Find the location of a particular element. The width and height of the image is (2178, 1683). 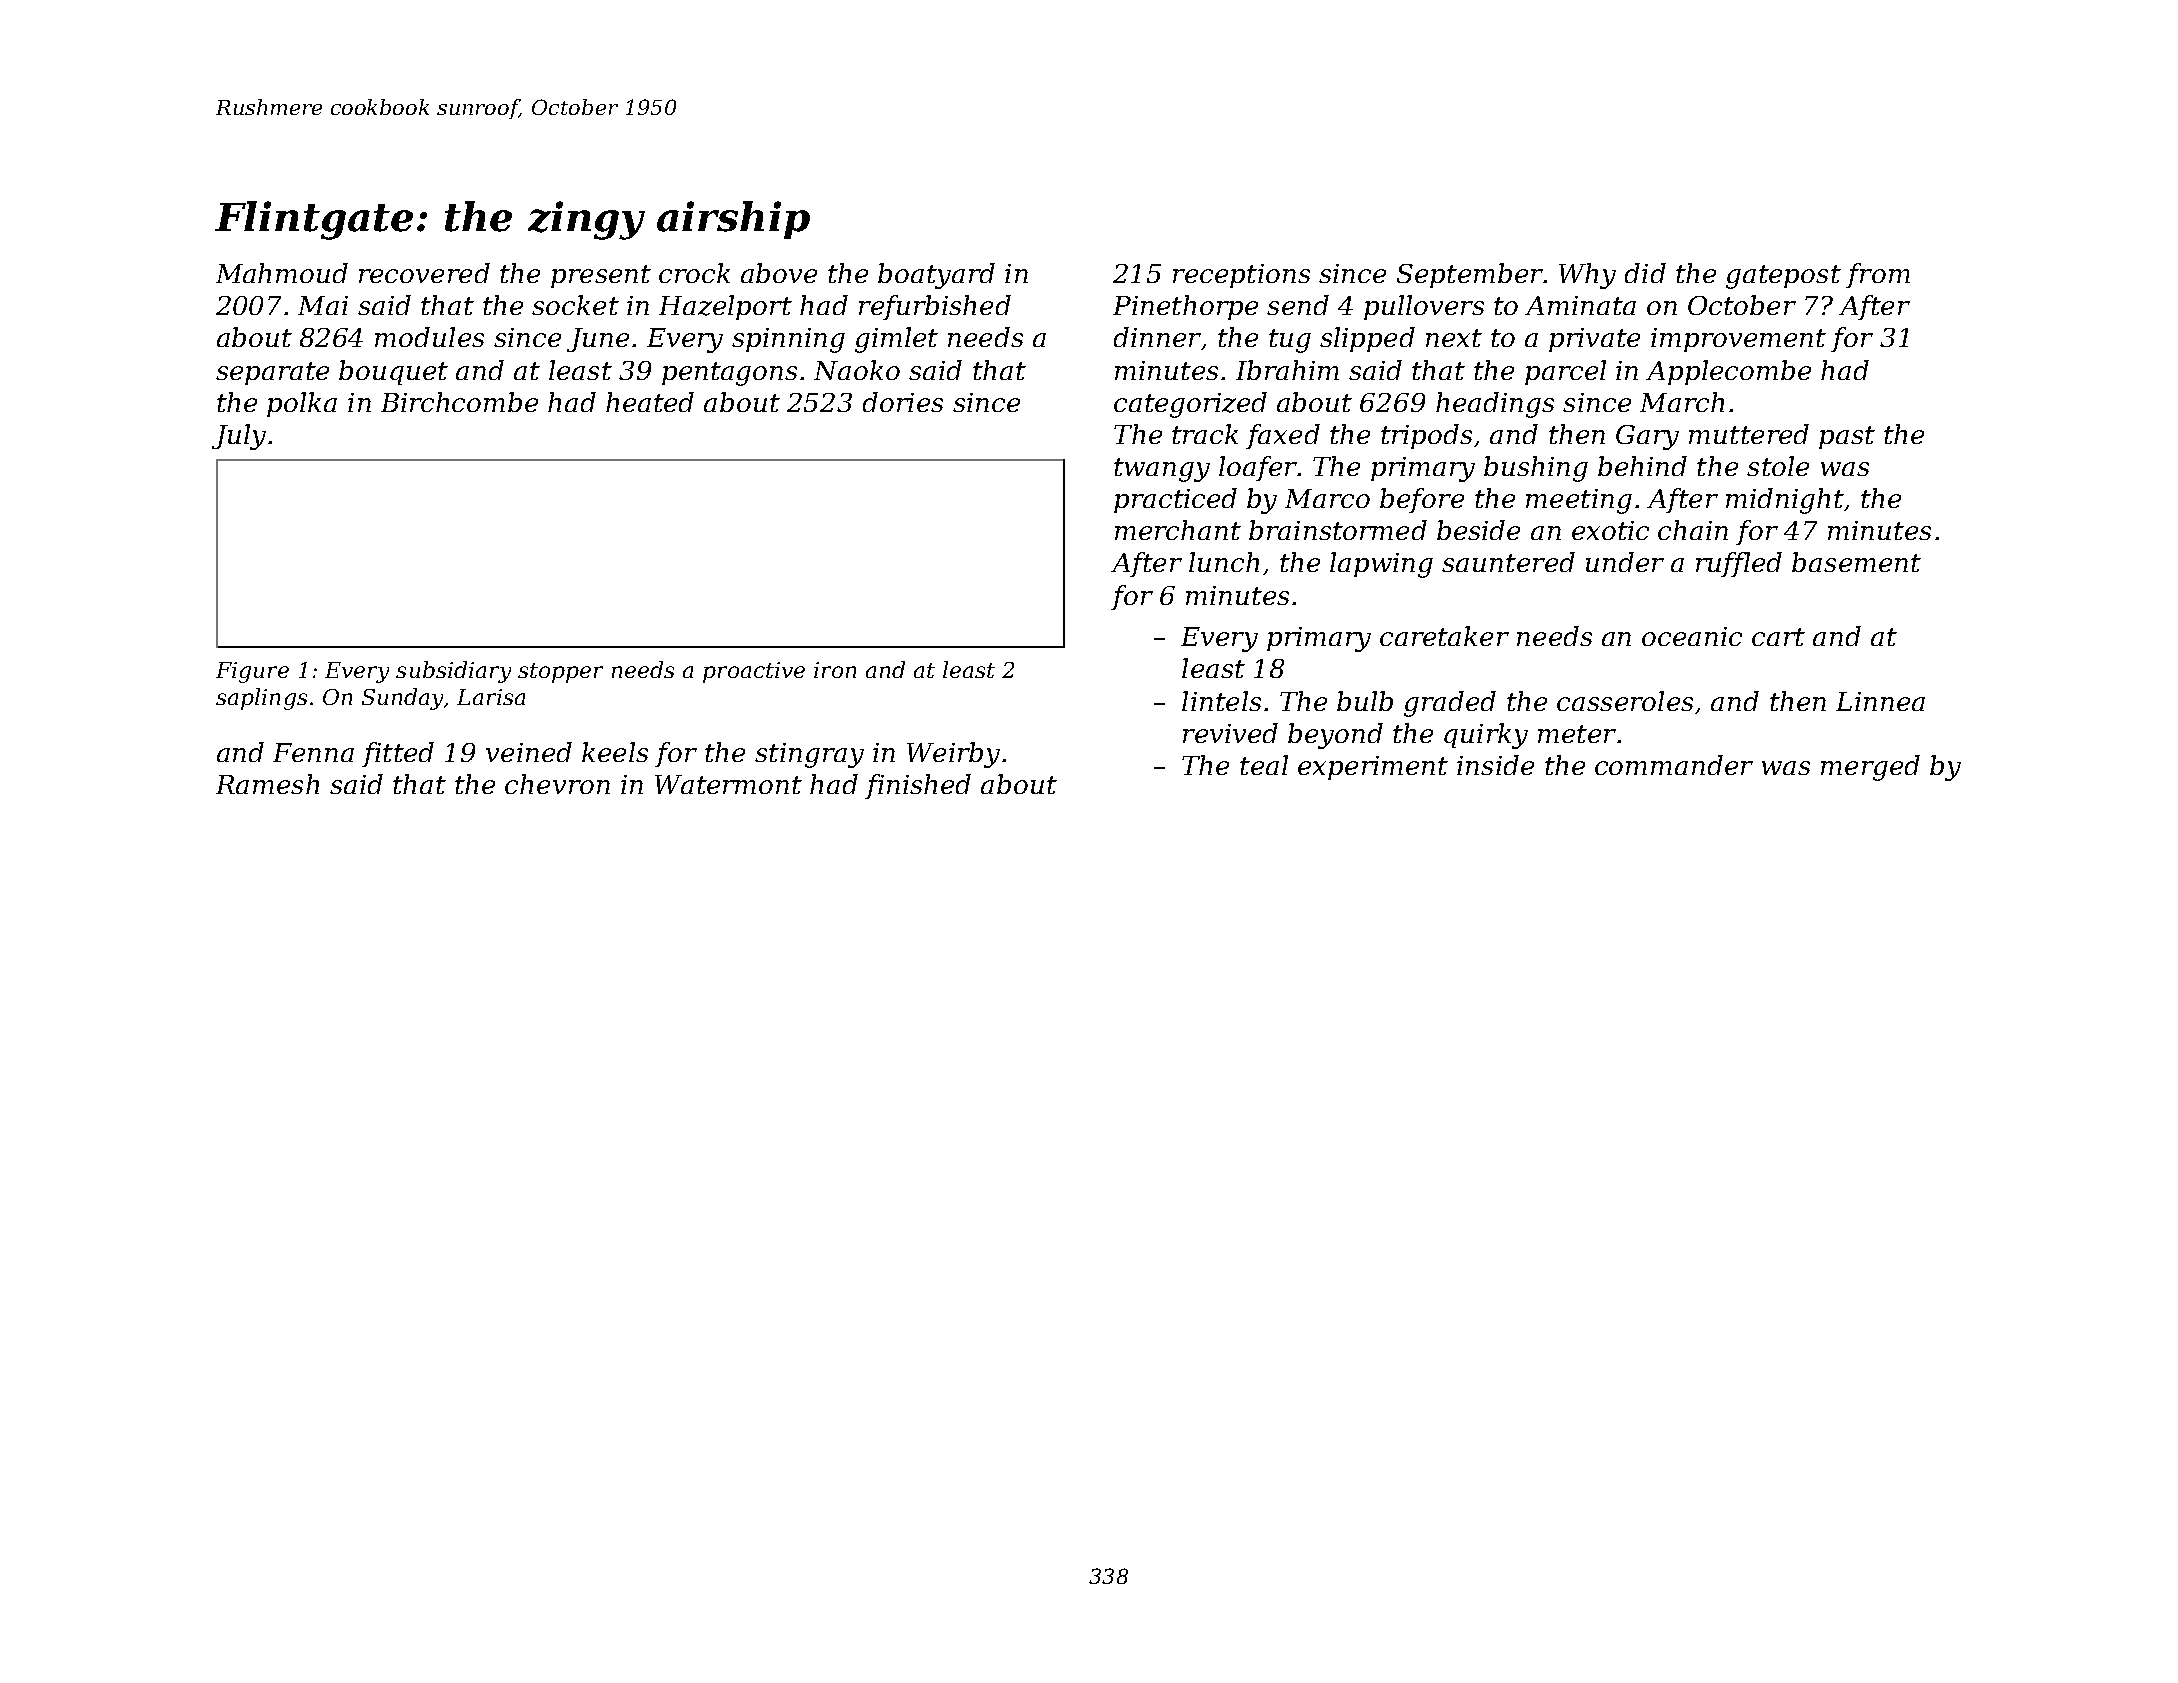

recovered is located at coordinates (424, 273).
